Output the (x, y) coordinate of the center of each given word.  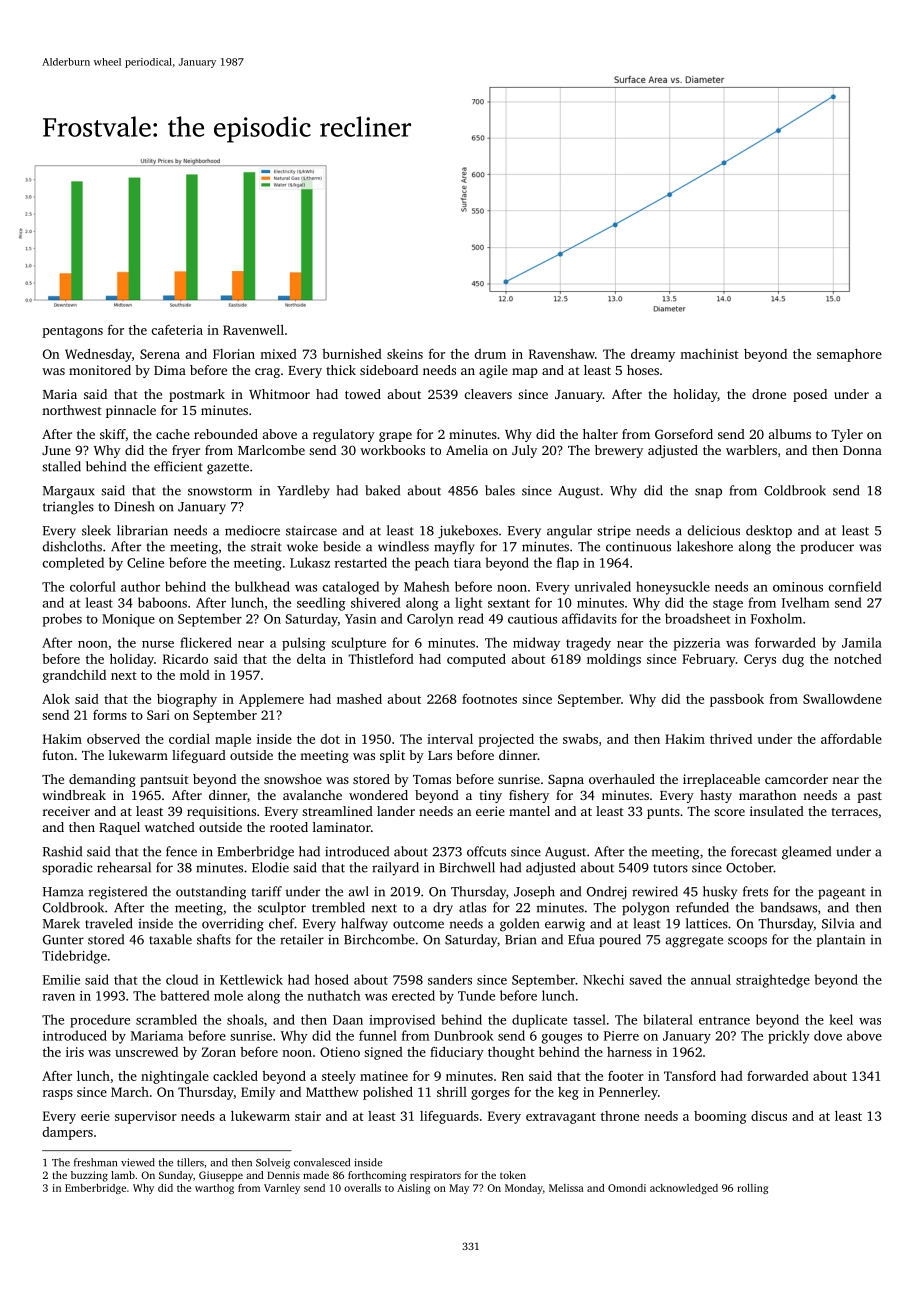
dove (828, 1035)
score (729, 812)
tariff (267, 891)
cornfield (855, 586)
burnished (352, 354)
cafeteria (177, 330)
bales (500, 490)
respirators (435, 1176)
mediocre (252, 530)
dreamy (653, 355)
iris (75, 1052)
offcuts (486, 851)
